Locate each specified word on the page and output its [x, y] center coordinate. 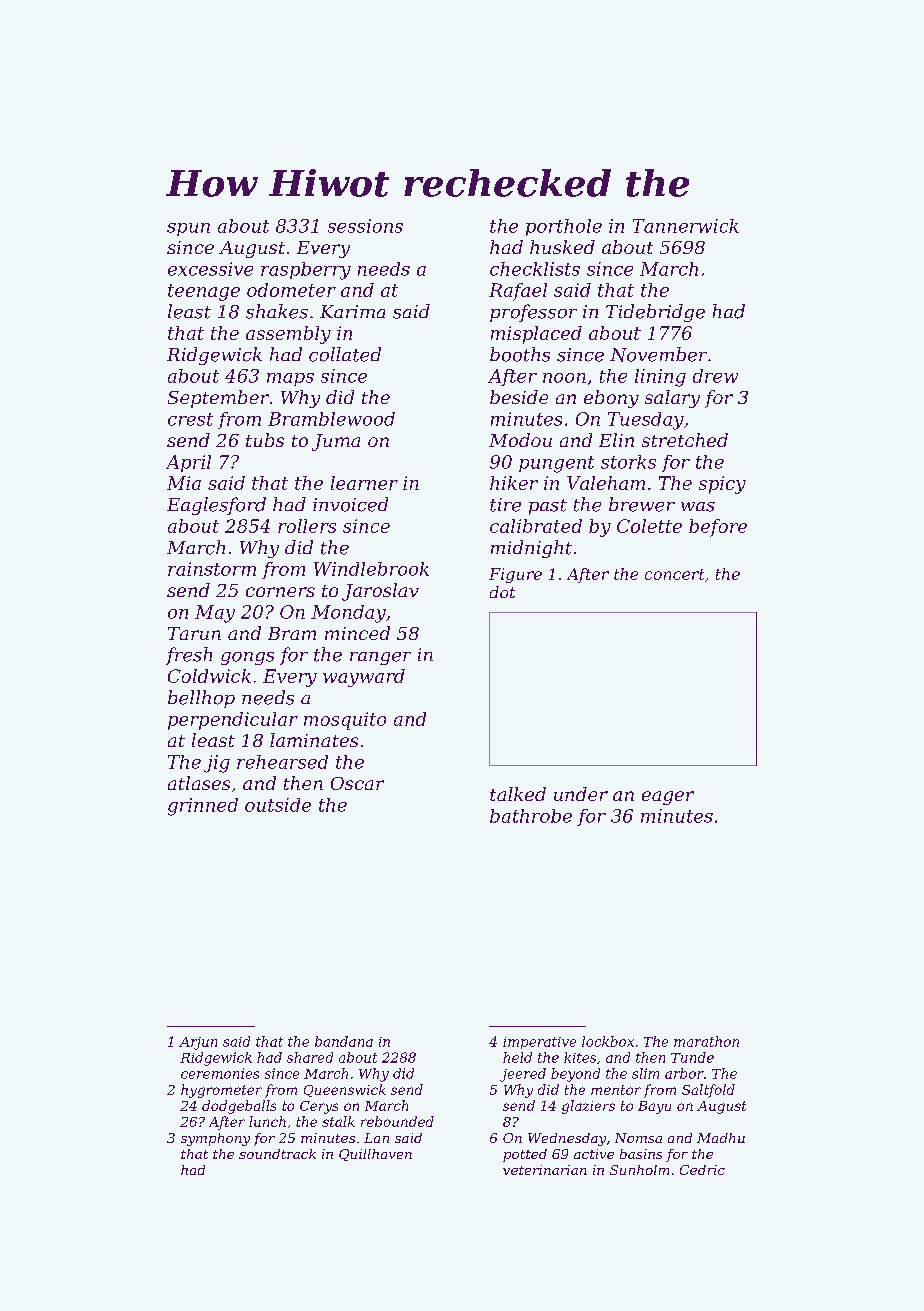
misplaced [536, 335]
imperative [539, 1043]
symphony [215, 1139]
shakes [277, 311]
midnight [531, 549]
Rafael [518, 292]
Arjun [198, 1043]
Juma [336, 442]
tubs [265, 440]
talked [518, 794]
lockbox [608, 1041]
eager [668, 798]
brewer [642, 504]
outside [278, 805]
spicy [722, 485]
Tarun [194, 633]
